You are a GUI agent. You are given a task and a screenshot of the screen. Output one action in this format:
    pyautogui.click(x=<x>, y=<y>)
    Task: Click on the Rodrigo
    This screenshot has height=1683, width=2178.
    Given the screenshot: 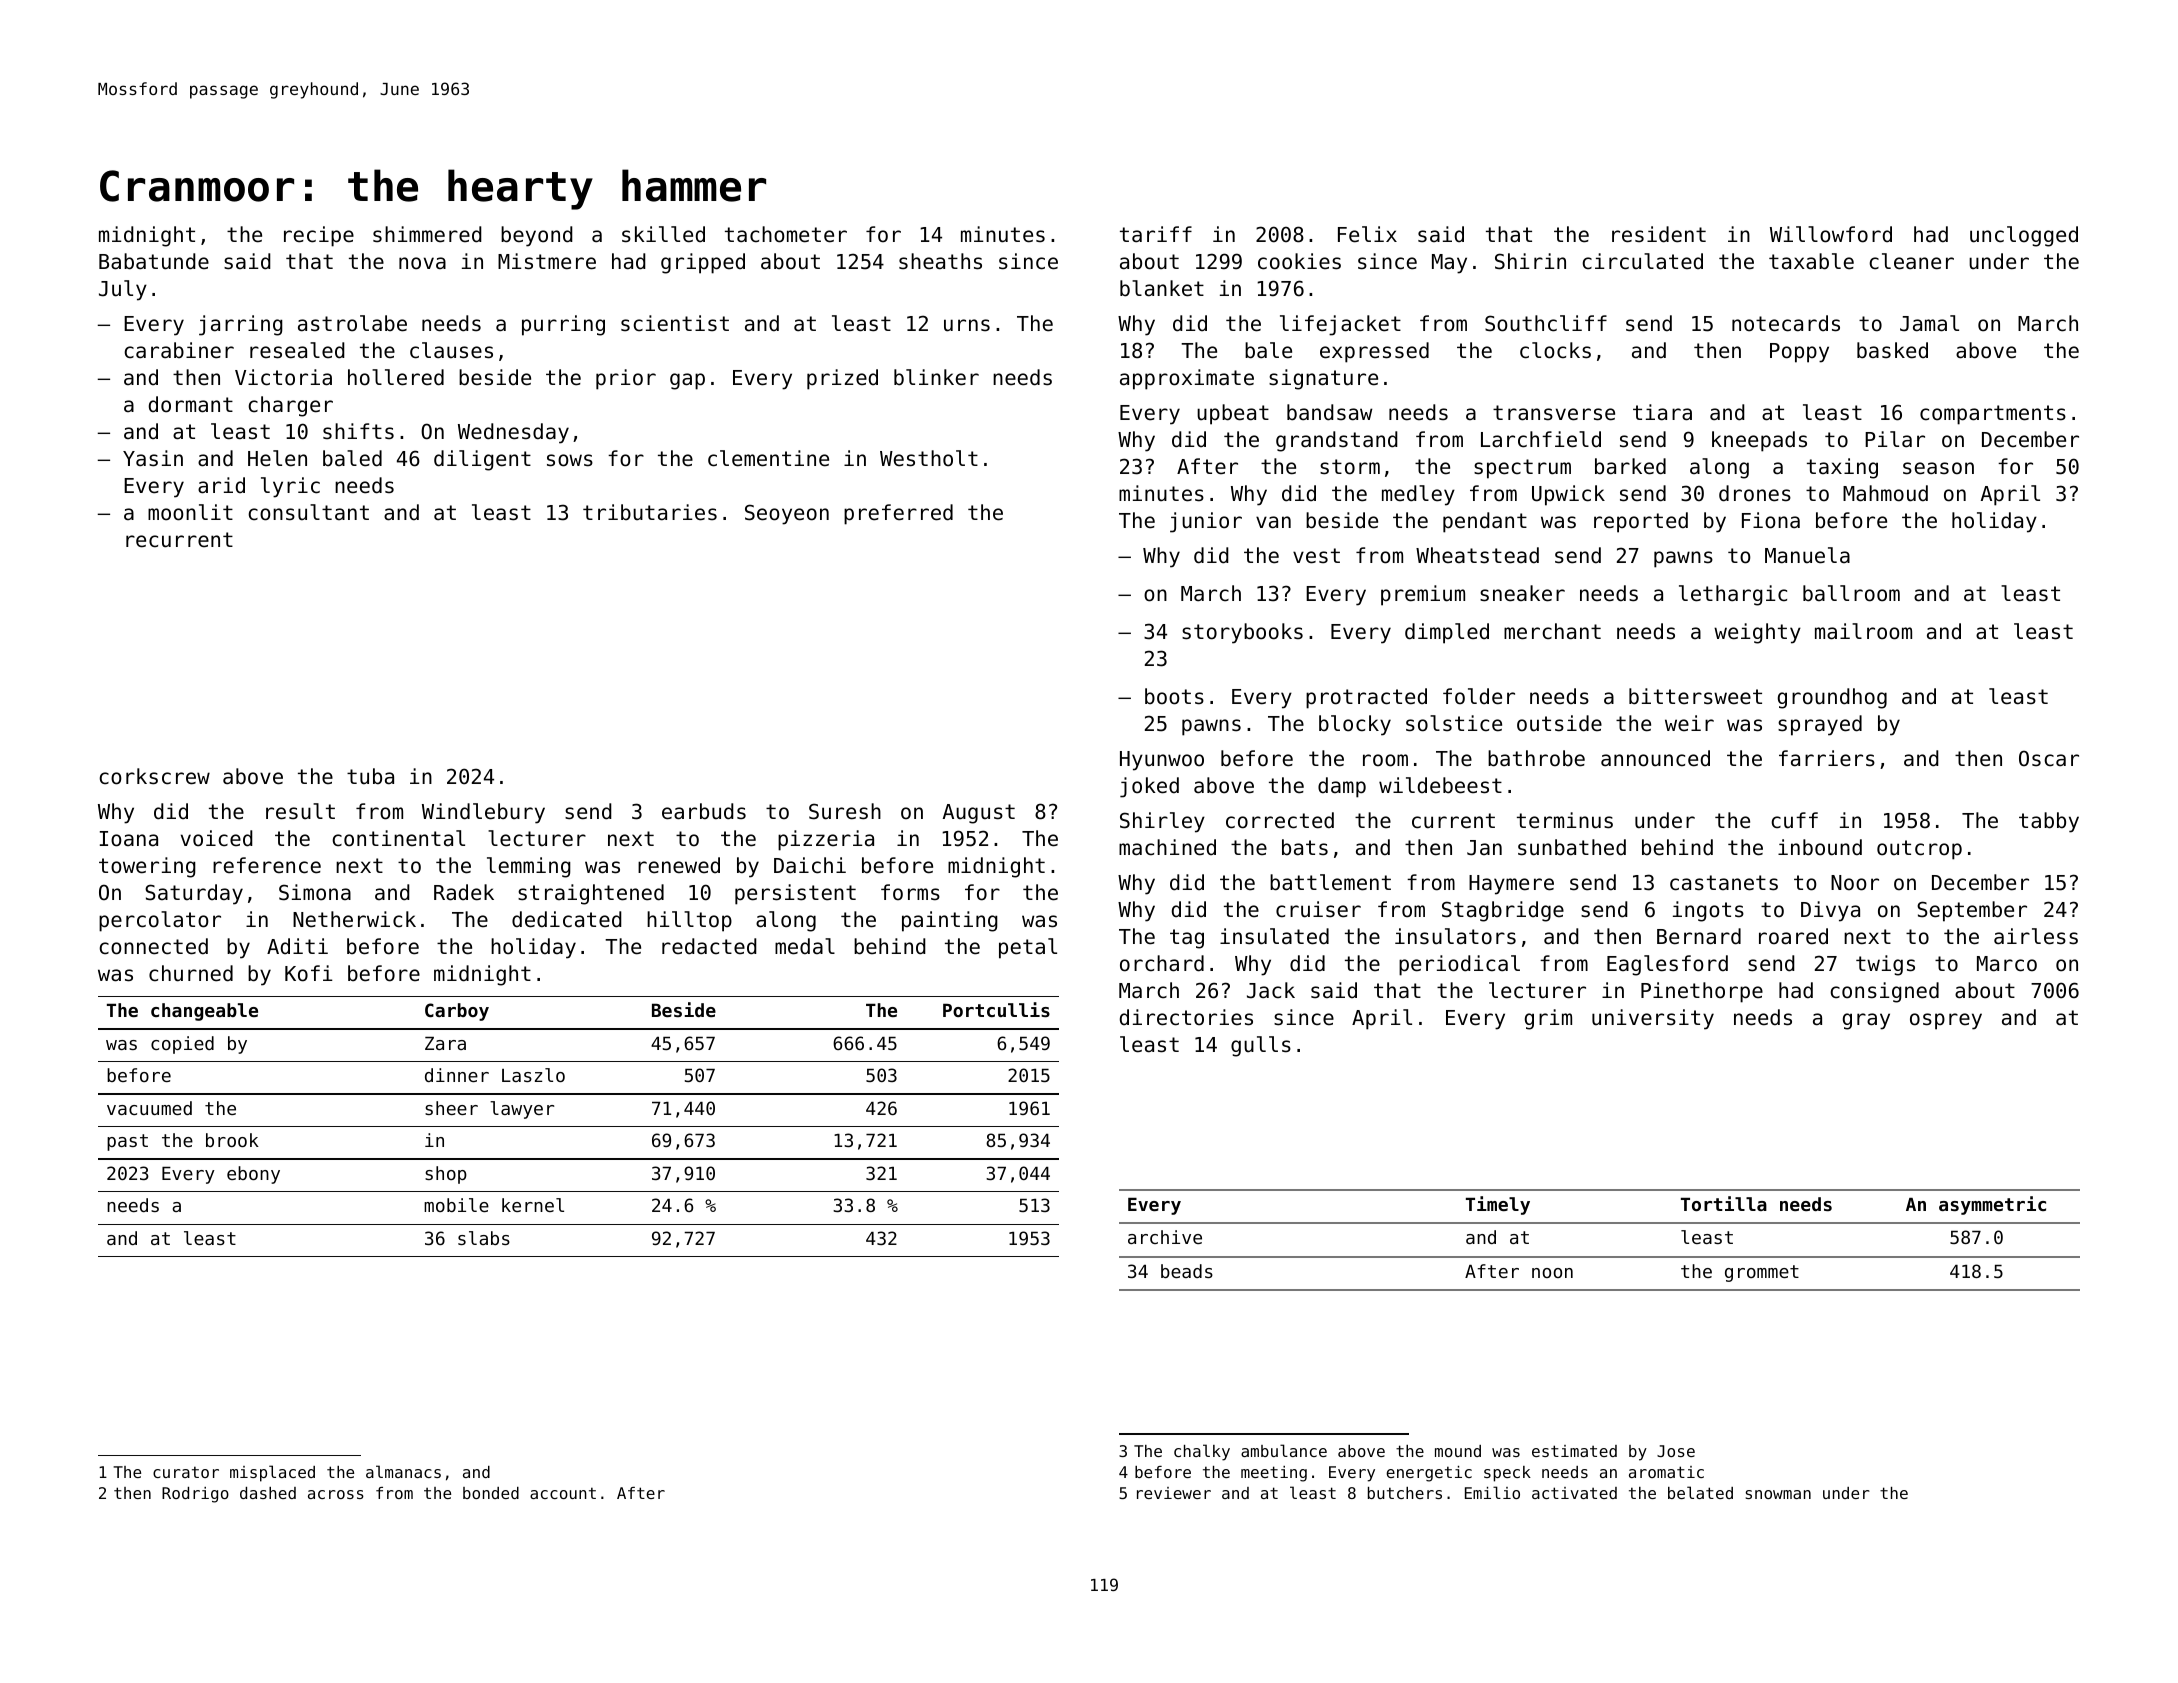 What is the action you would take?
    pyautogui.click(x=195, y=1495)
